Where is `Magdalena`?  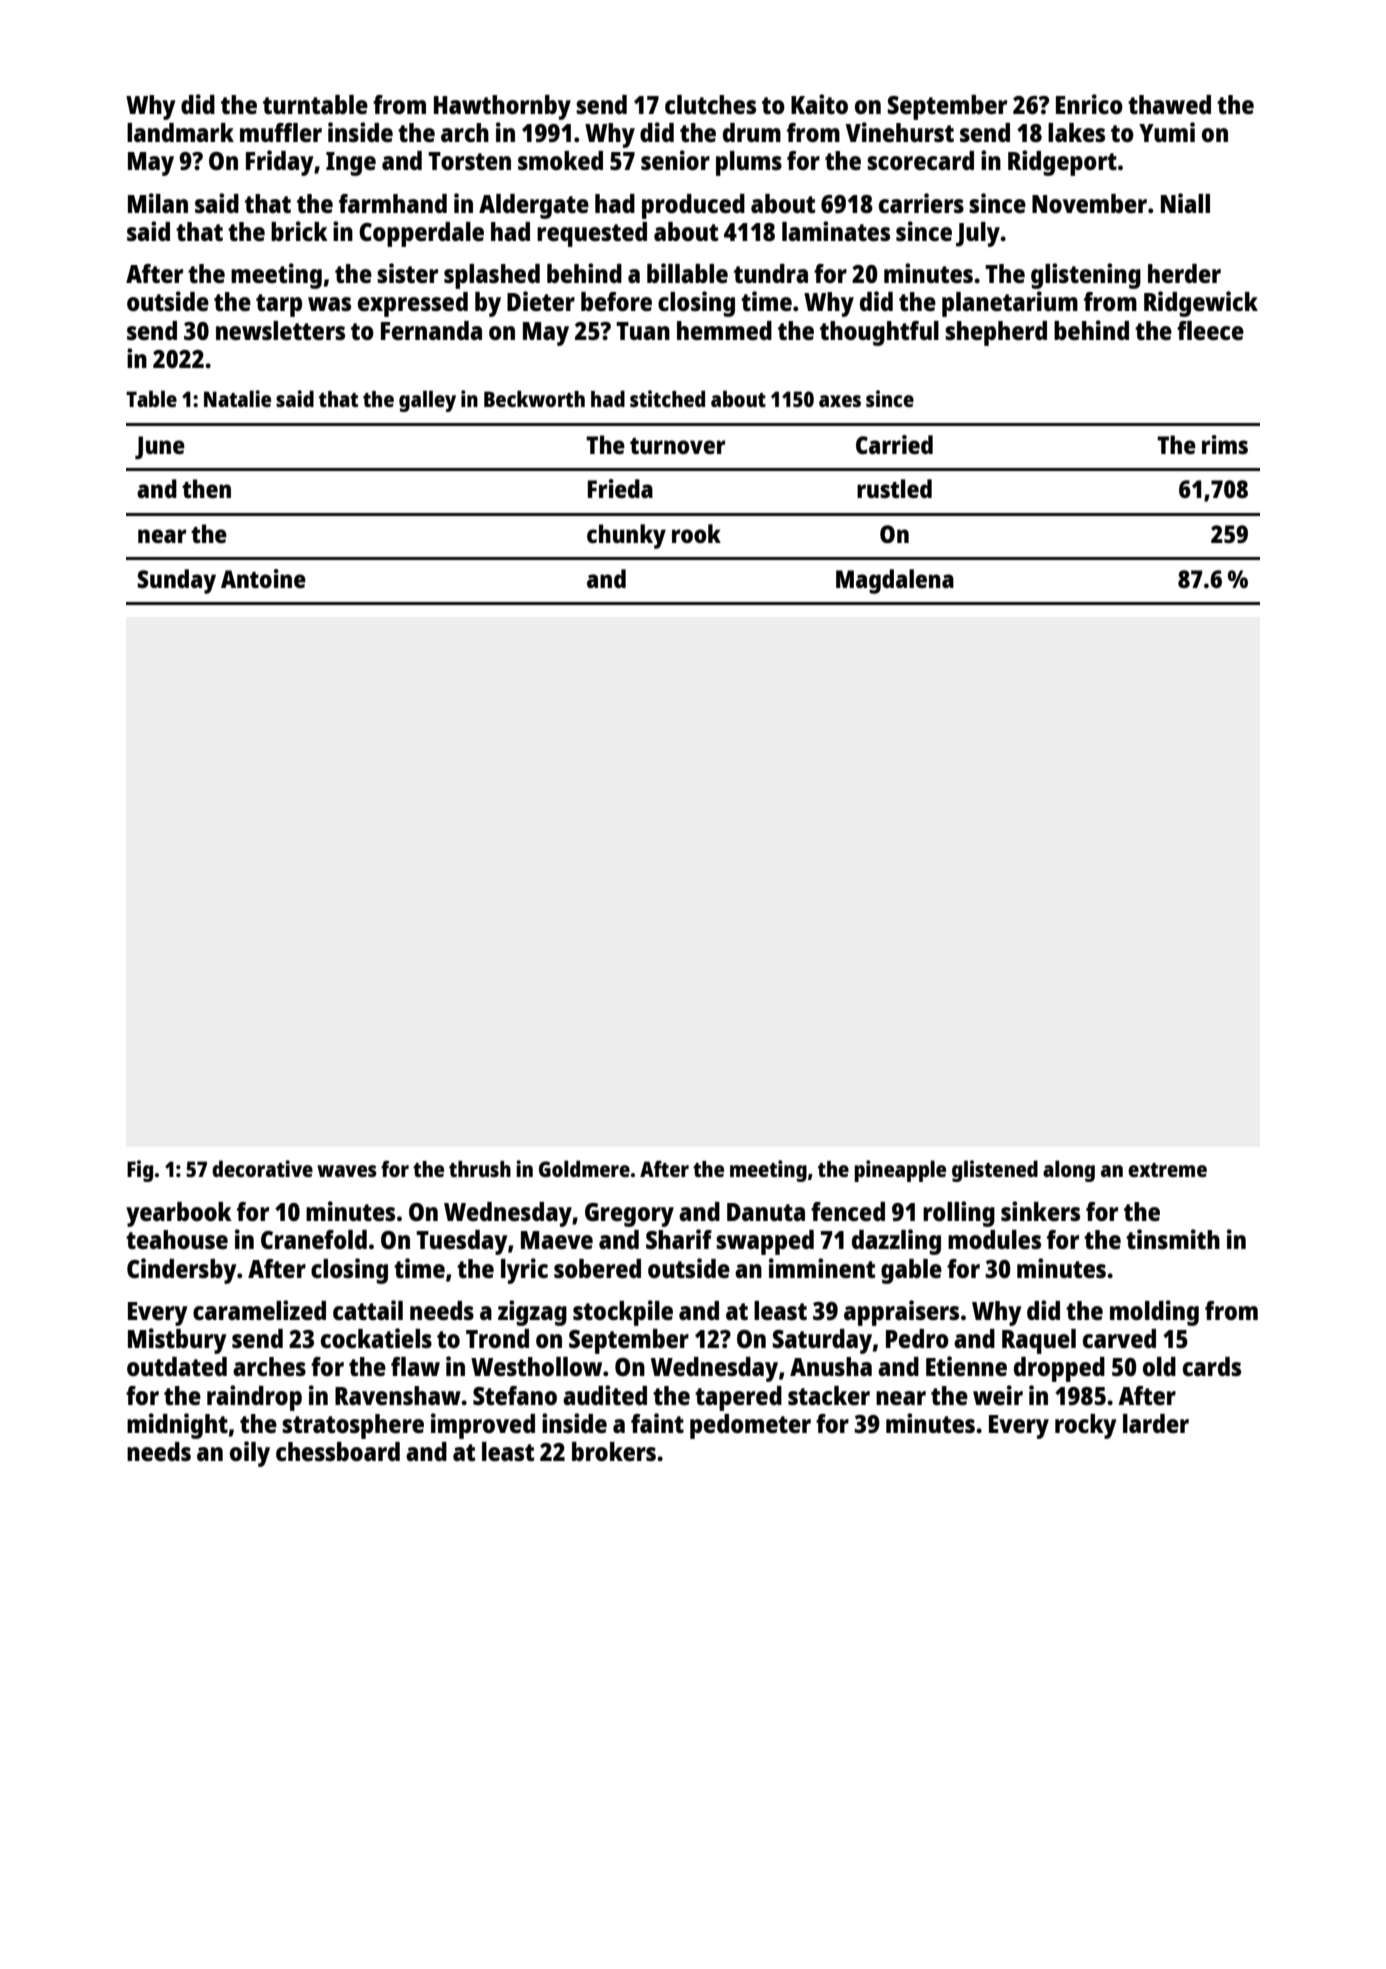 Magdalena is located at coordinates (895, 581).
